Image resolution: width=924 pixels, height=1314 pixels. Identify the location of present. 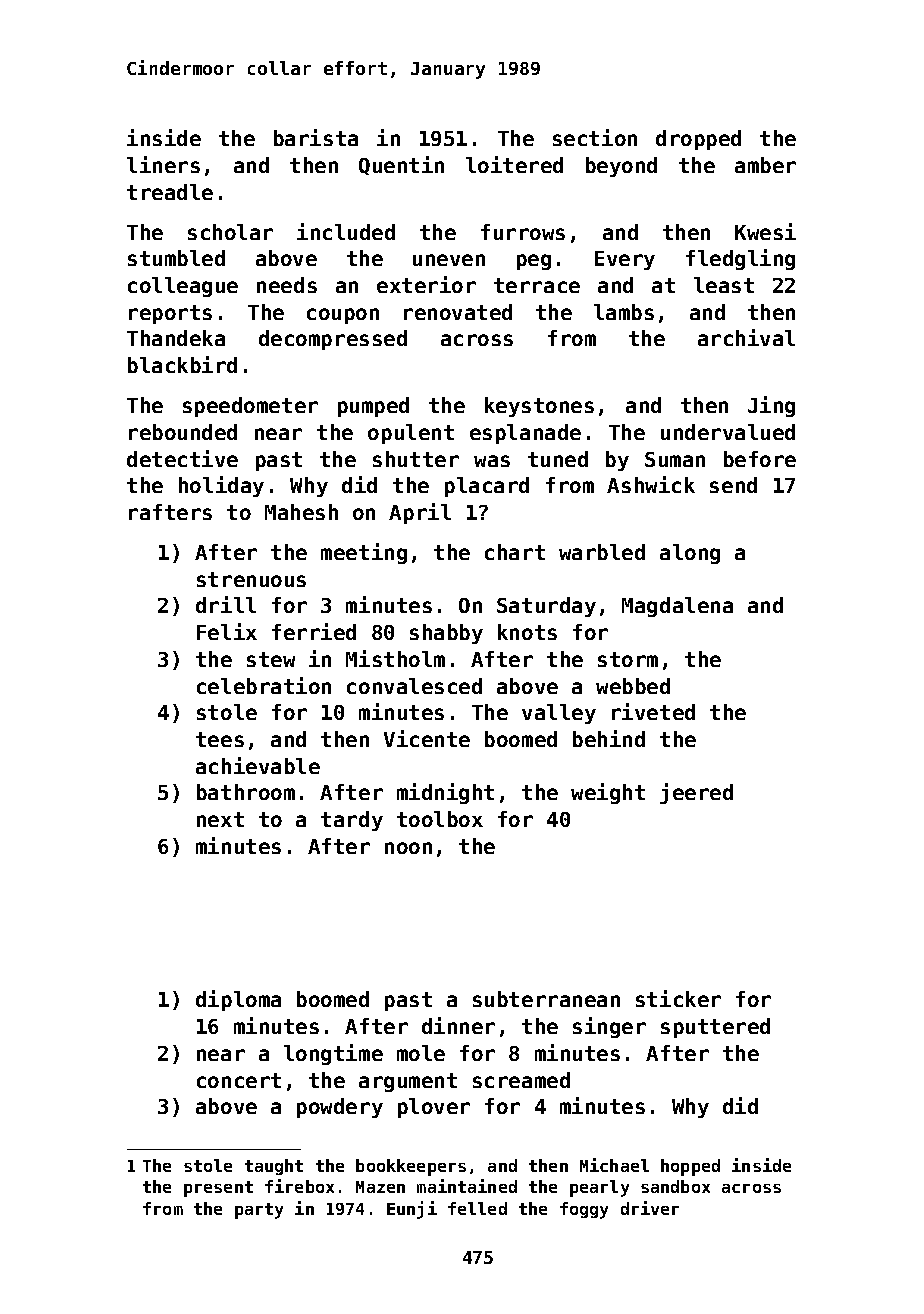
(218, 1189).
